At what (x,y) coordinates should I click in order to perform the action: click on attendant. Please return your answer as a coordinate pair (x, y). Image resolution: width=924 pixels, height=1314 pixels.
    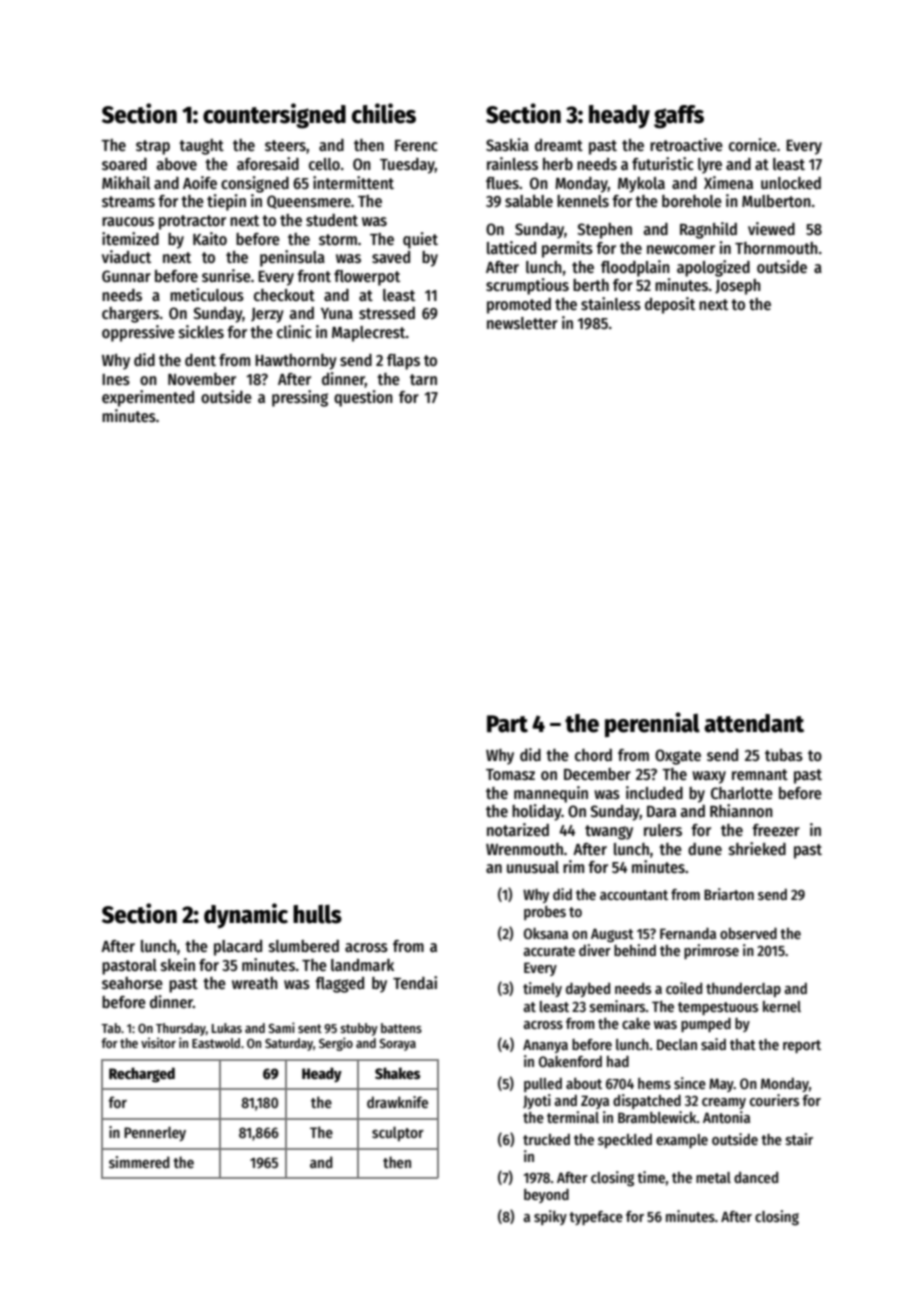
    Looking at the image, I should click on (754, 723).
